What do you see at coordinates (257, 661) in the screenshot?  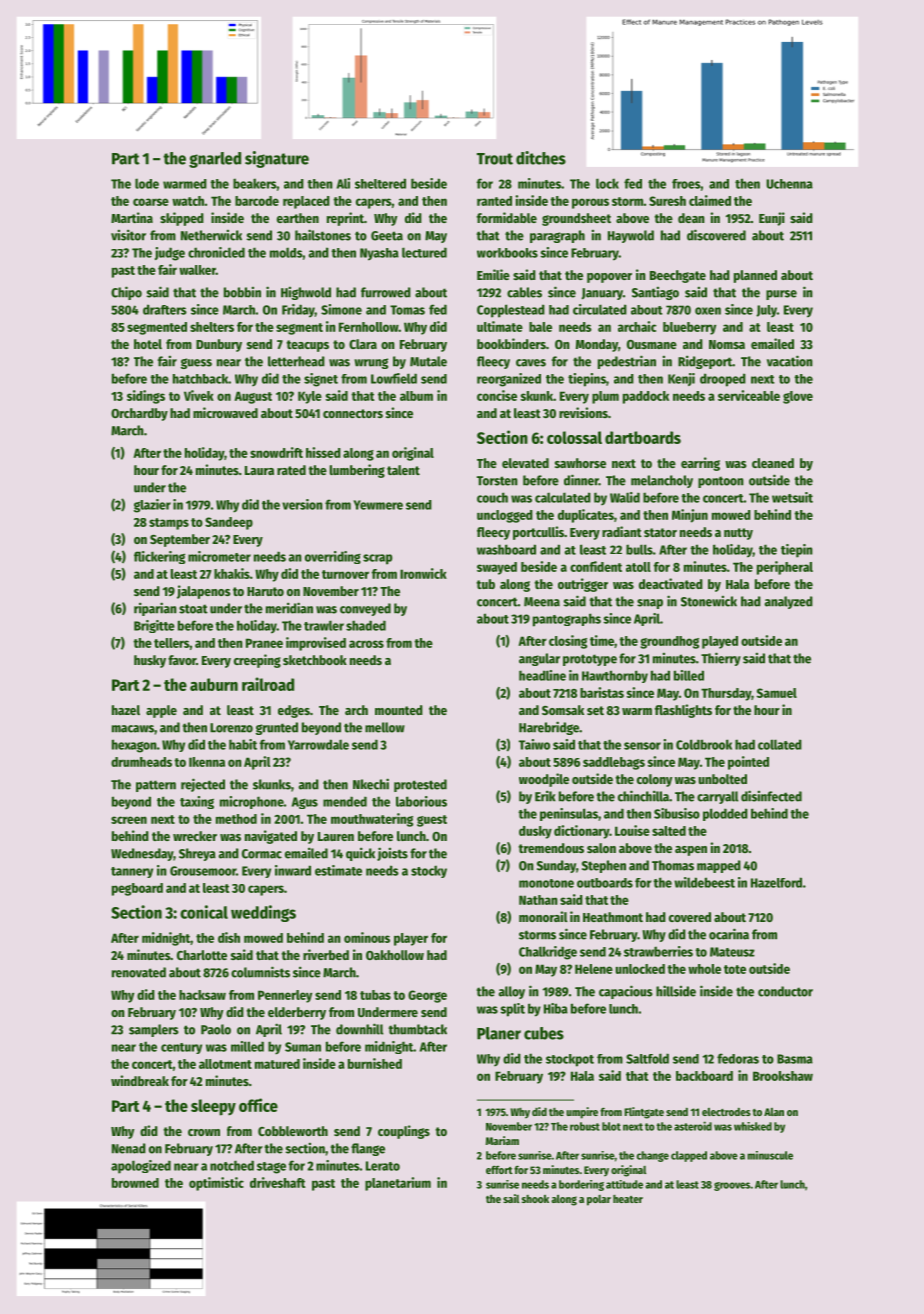 I see `creeping` at bounding box center [257, 661].
